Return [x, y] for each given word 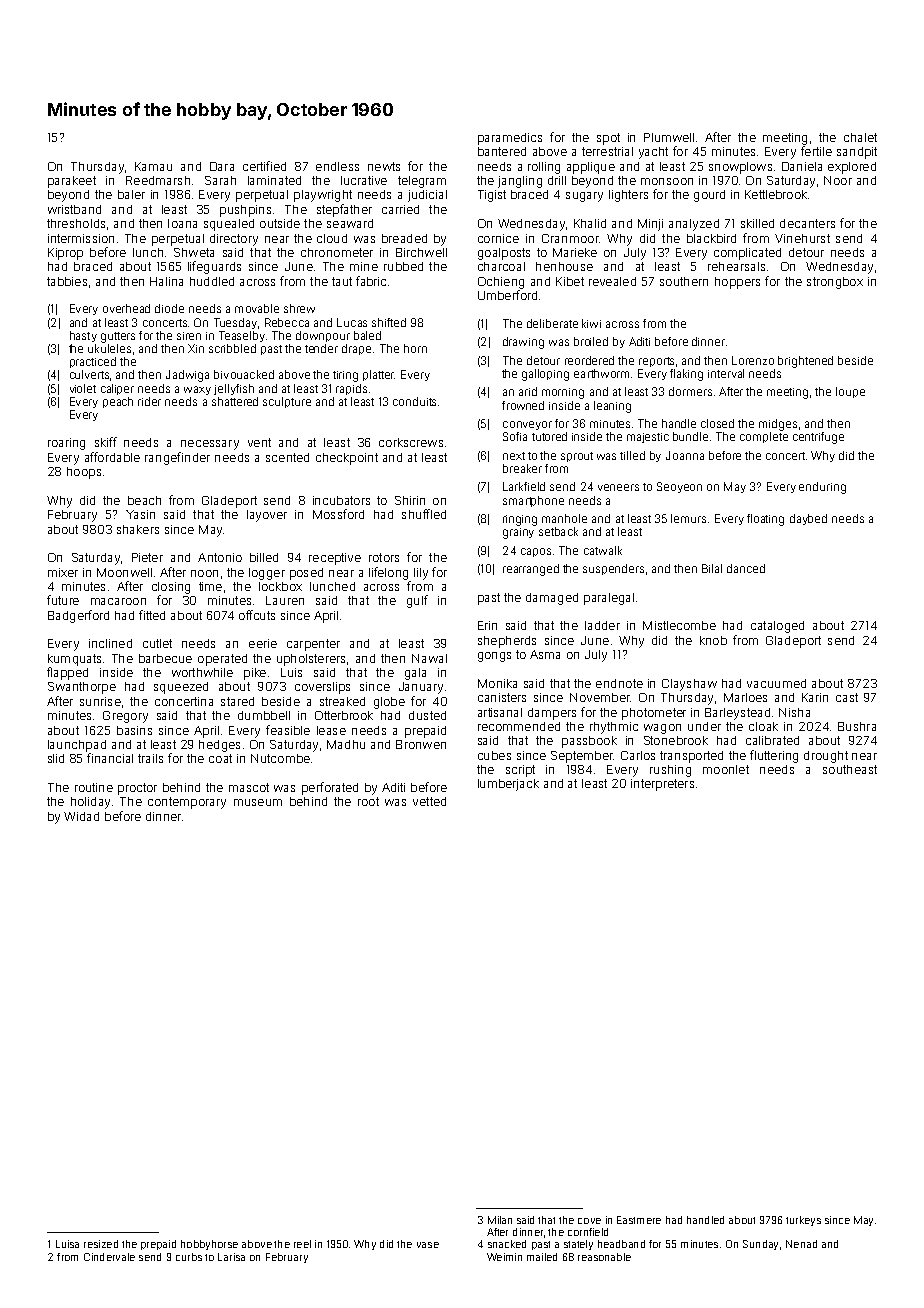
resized [101, 1244]
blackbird [711, 238]
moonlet [726, 769]
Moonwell [124, 572]
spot [608, 139]
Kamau [153, 166]
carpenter [313, 645]
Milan [500, 1220]
